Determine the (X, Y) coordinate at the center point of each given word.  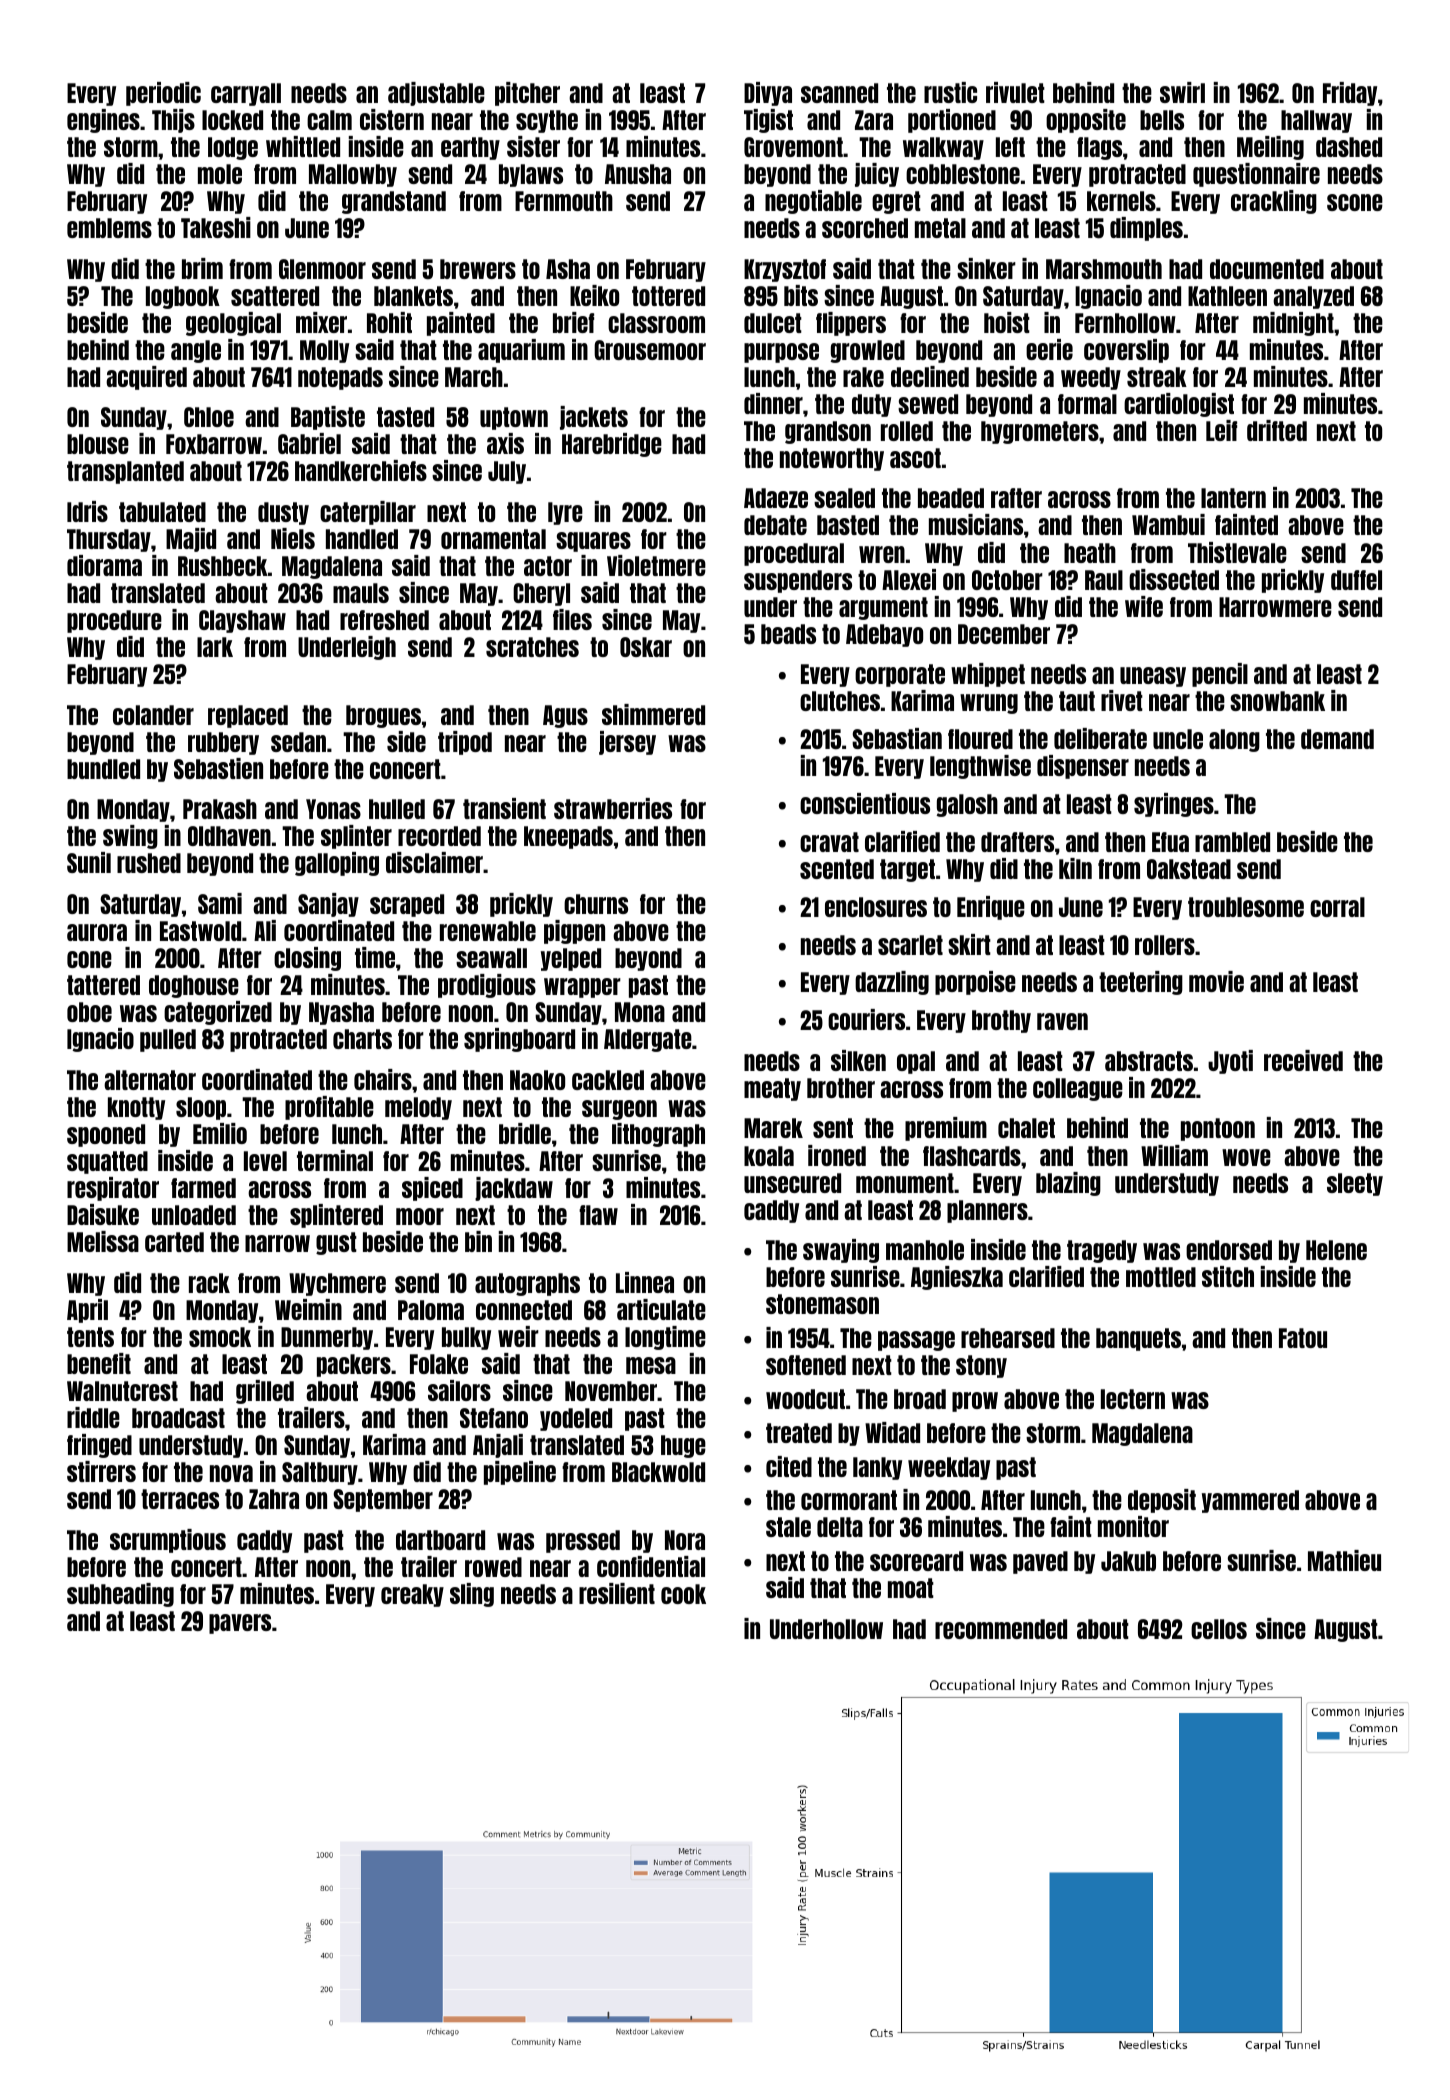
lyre (565, 513)
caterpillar (368, 513)
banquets (1138, 1339)
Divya (768, 94)
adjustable (436, 94)
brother (841, 1088)
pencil (1220, 675)
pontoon (1218, 1129)
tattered (103, 985)
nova (231, 1473)
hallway (1316, 121)
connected (524, 1310)
